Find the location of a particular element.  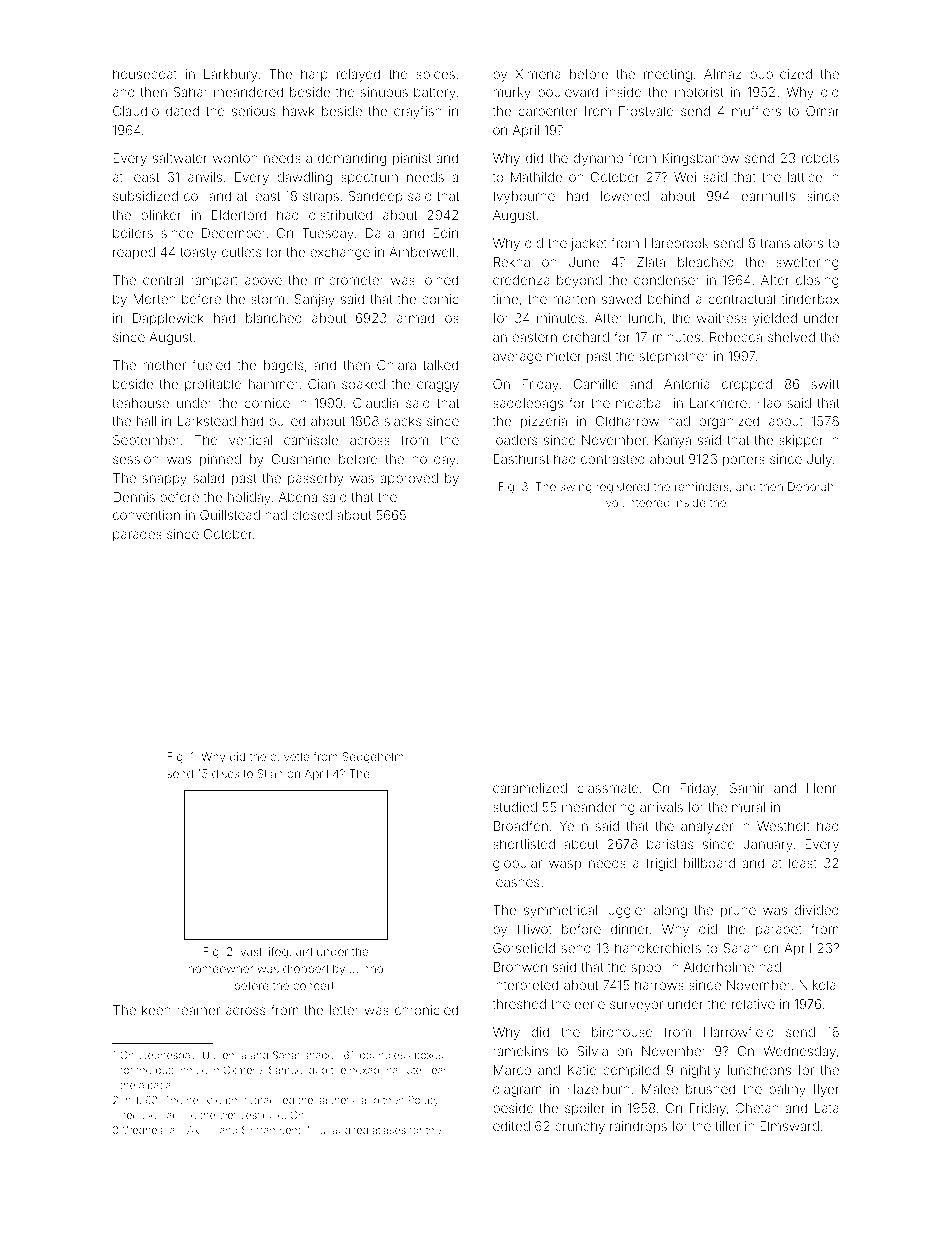

January is located at coordinates (768, 845).
